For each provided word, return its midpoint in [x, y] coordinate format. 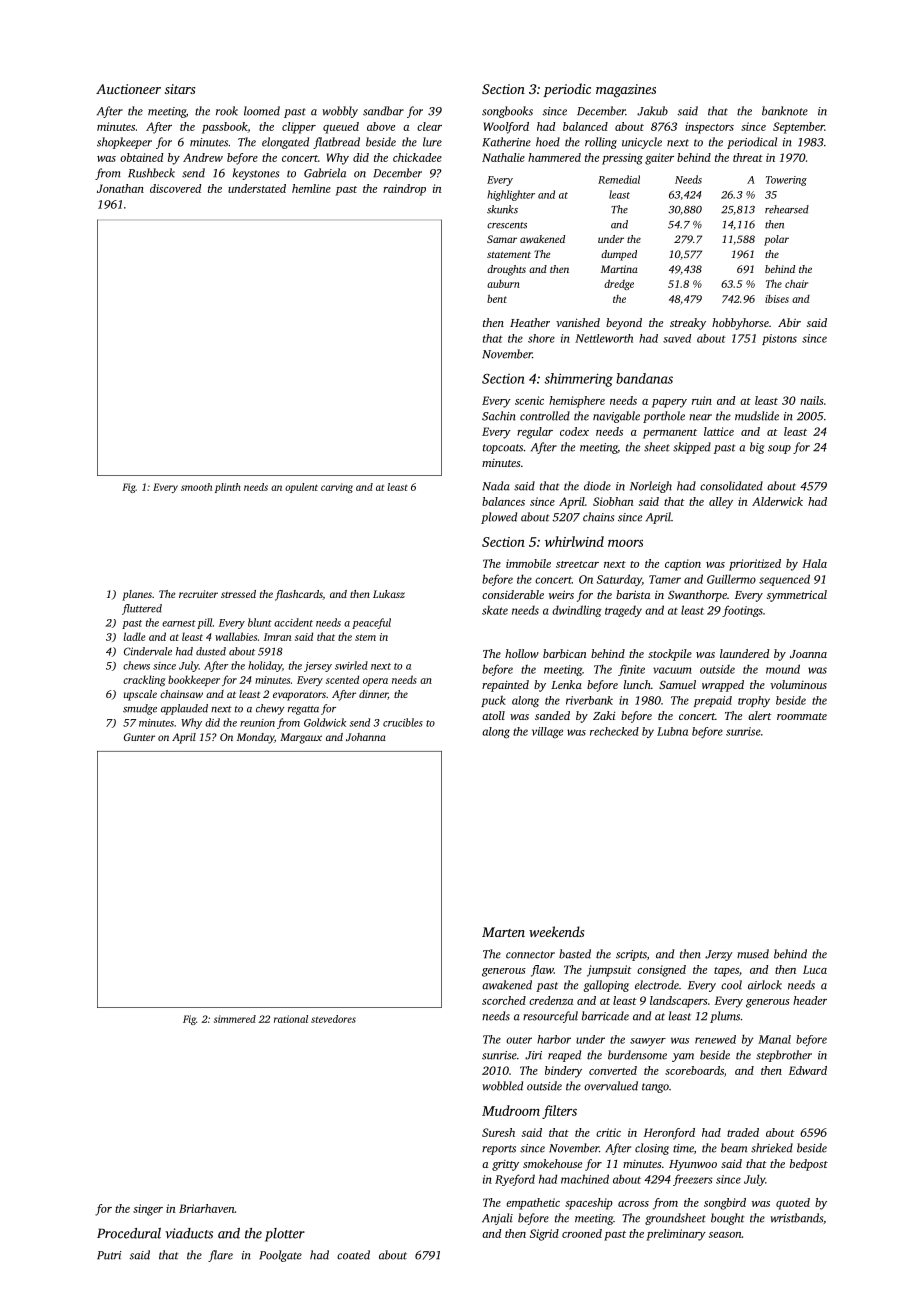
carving [337, 488]
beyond [624, 324]
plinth [228, 488]
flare [220, 1256]
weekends [556, 931]
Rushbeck [151, 173]
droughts [506, 270]
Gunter [139, 737]
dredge [619, 284]
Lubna [672, 731]
